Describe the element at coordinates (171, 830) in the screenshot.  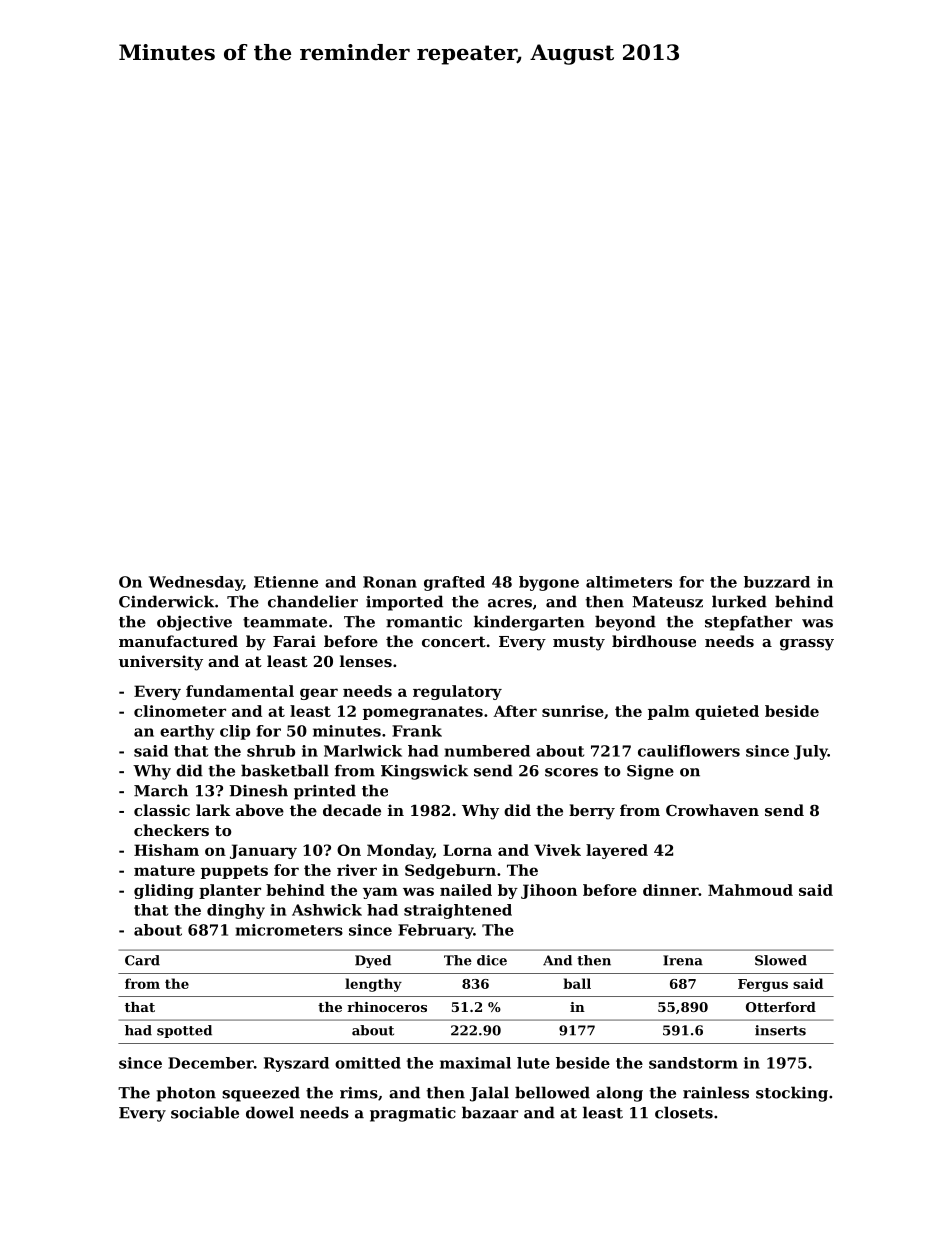
I see `checkers` at that location.
